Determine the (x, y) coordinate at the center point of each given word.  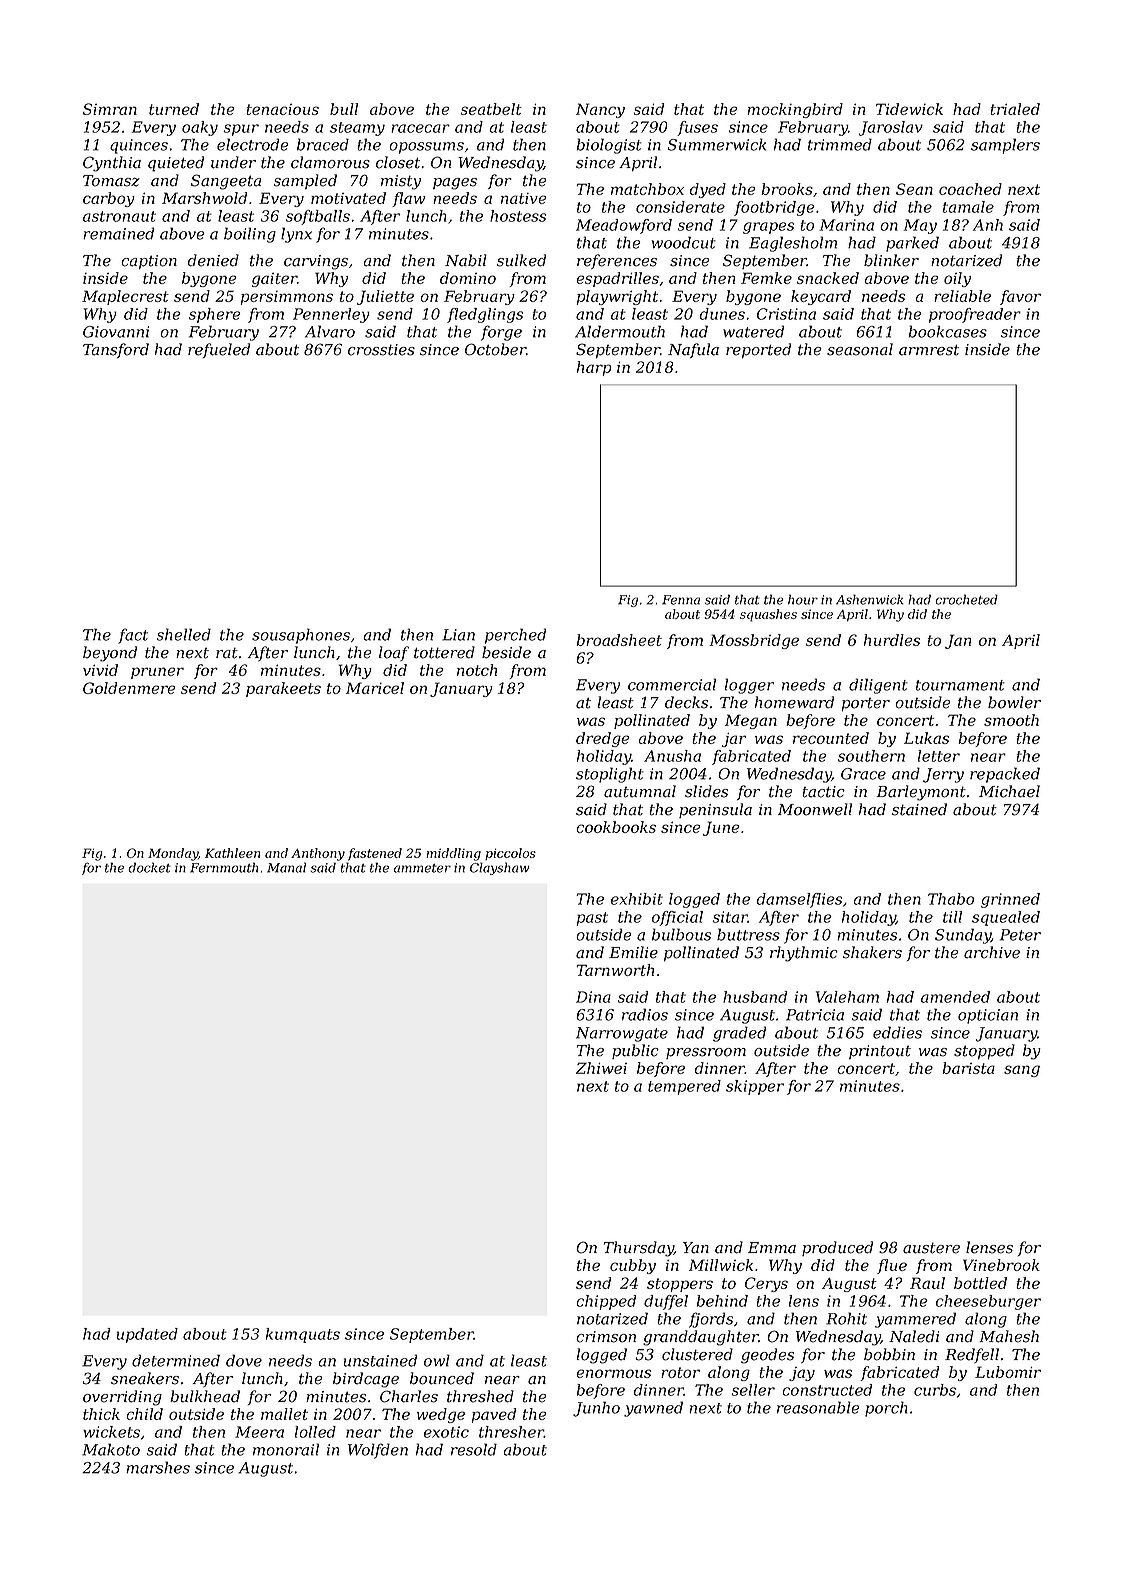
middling (454, 854)
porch (886, 1409)
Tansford (116, 350)
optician (988, 1016)
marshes (158, 1467)
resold (474, 1449)
